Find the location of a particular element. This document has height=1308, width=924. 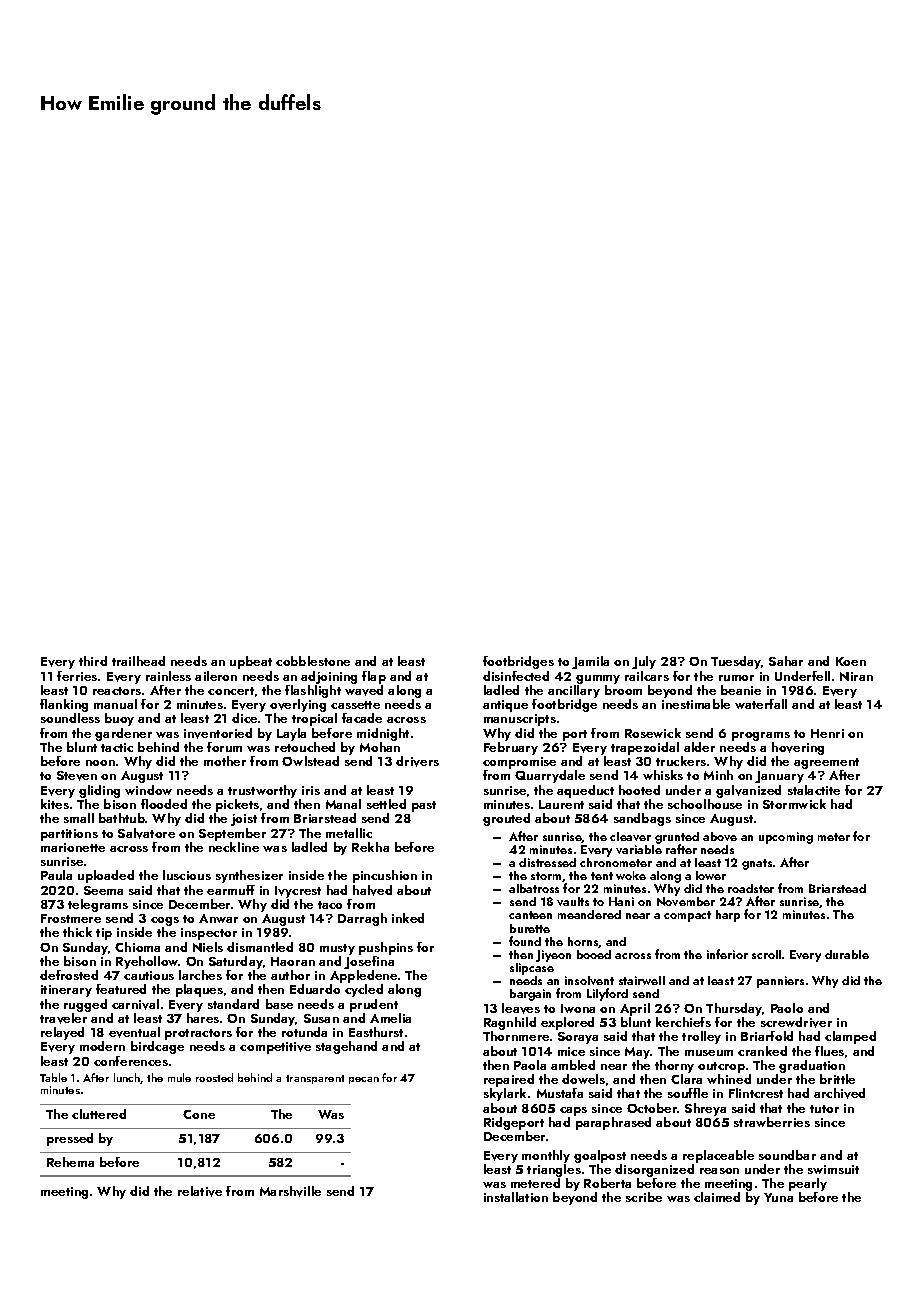

scribe is located at coordinates (644, 1197).
